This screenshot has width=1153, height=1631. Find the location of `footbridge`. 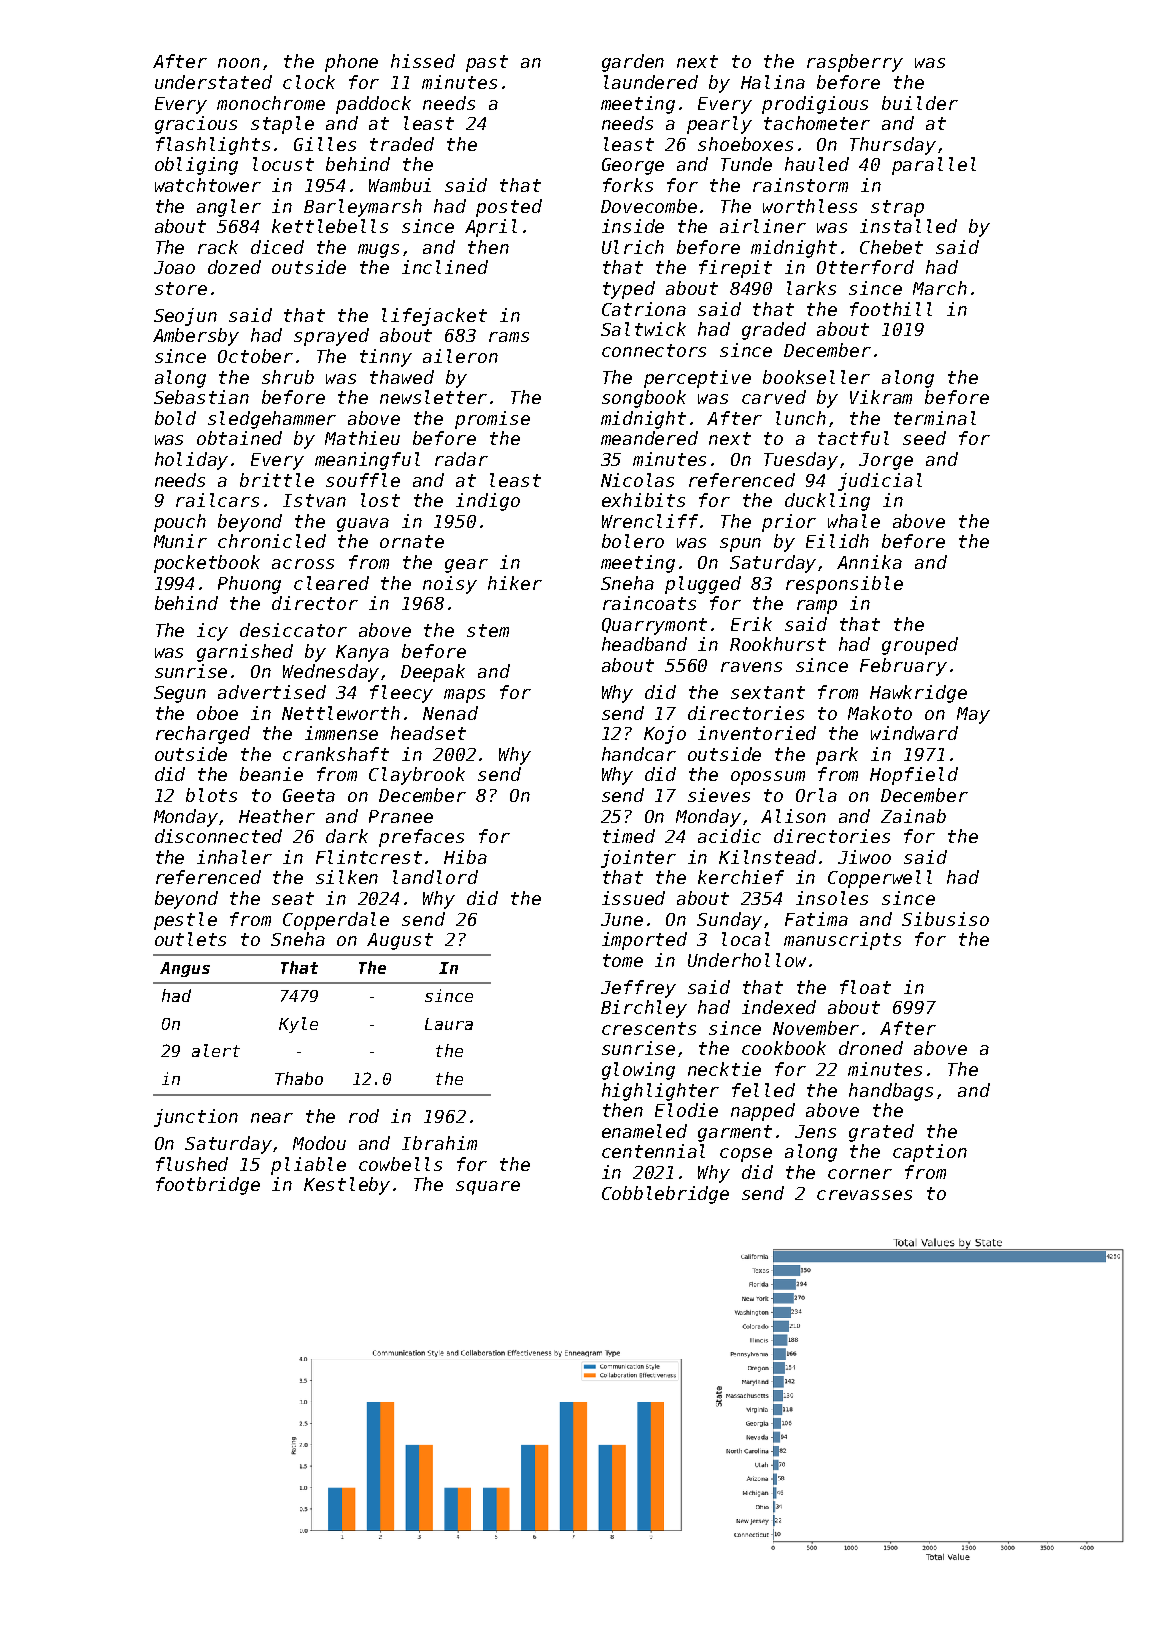

footbridge is located at coordinates (208, 1186).
